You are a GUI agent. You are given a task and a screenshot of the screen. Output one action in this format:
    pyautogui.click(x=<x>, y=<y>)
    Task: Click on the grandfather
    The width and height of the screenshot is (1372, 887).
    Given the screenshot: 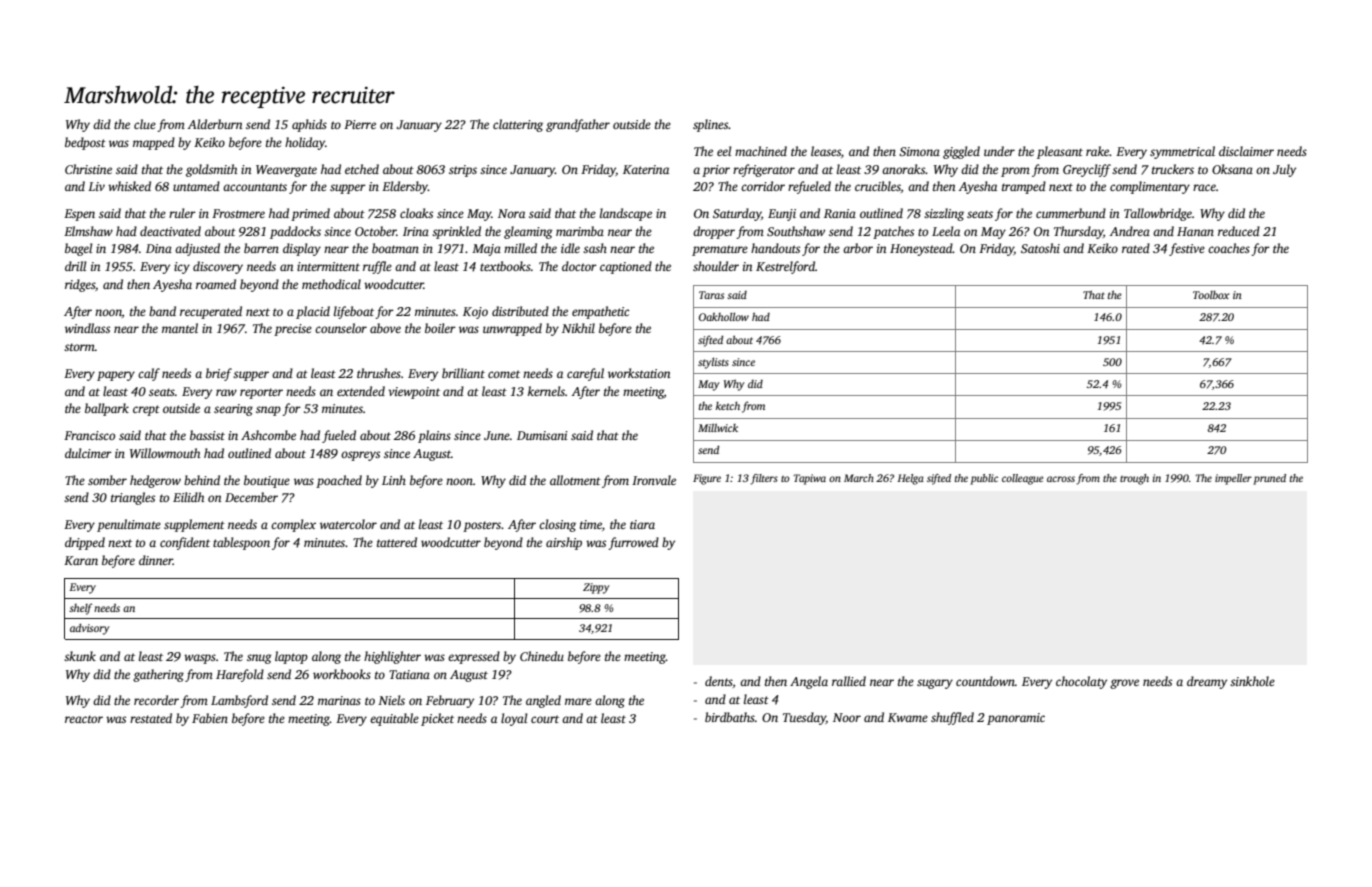 What is the action you would take?
    pyautogui.click(x=578, y=125)
